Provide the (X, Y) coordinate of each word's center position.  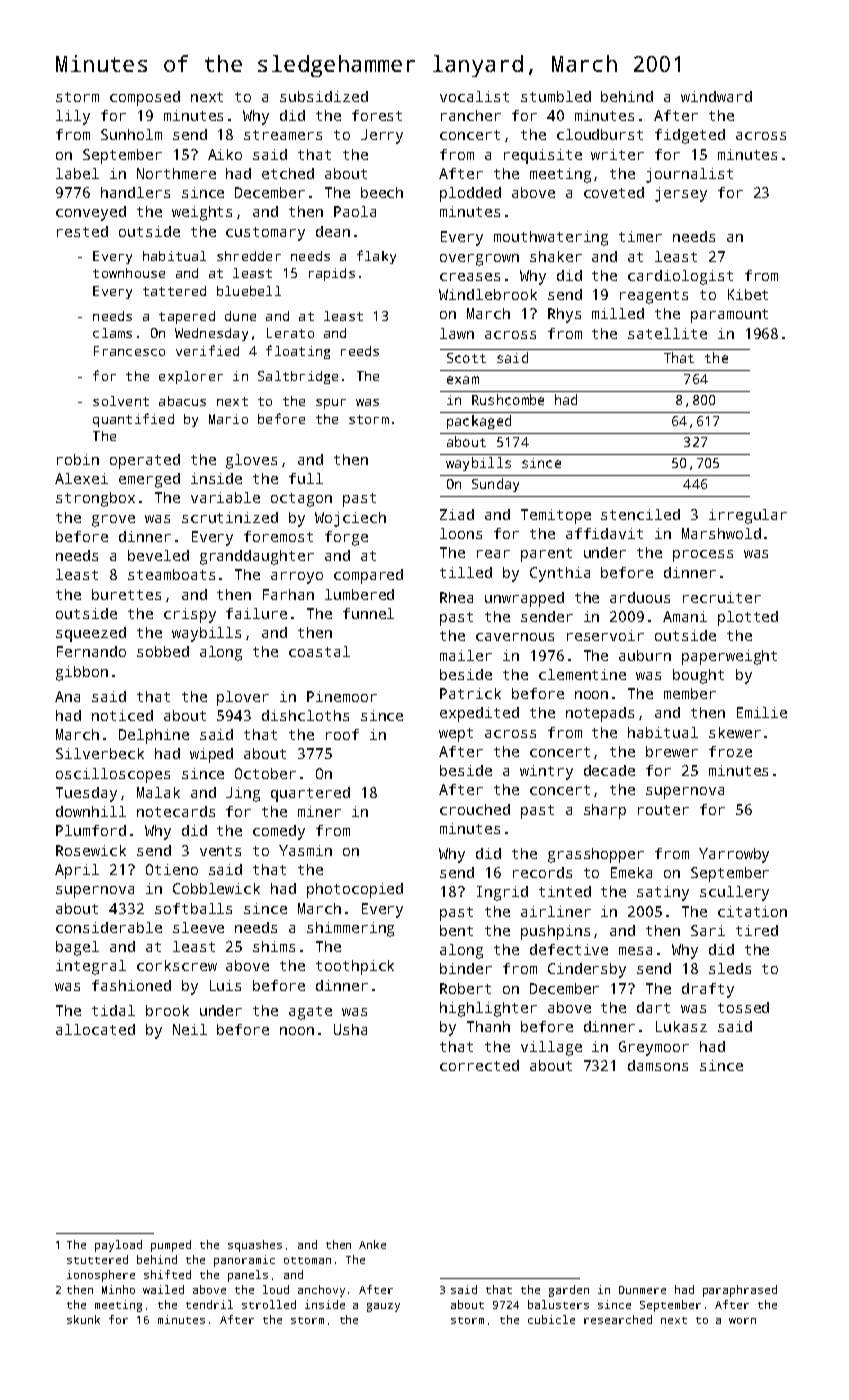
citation (752, 911)
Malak (158, 792)
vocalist (474, 96)
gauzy (383, 1307)
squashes (255, 1246)
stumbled (556, 96)
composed (145, 98)
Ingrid (502, 893)
